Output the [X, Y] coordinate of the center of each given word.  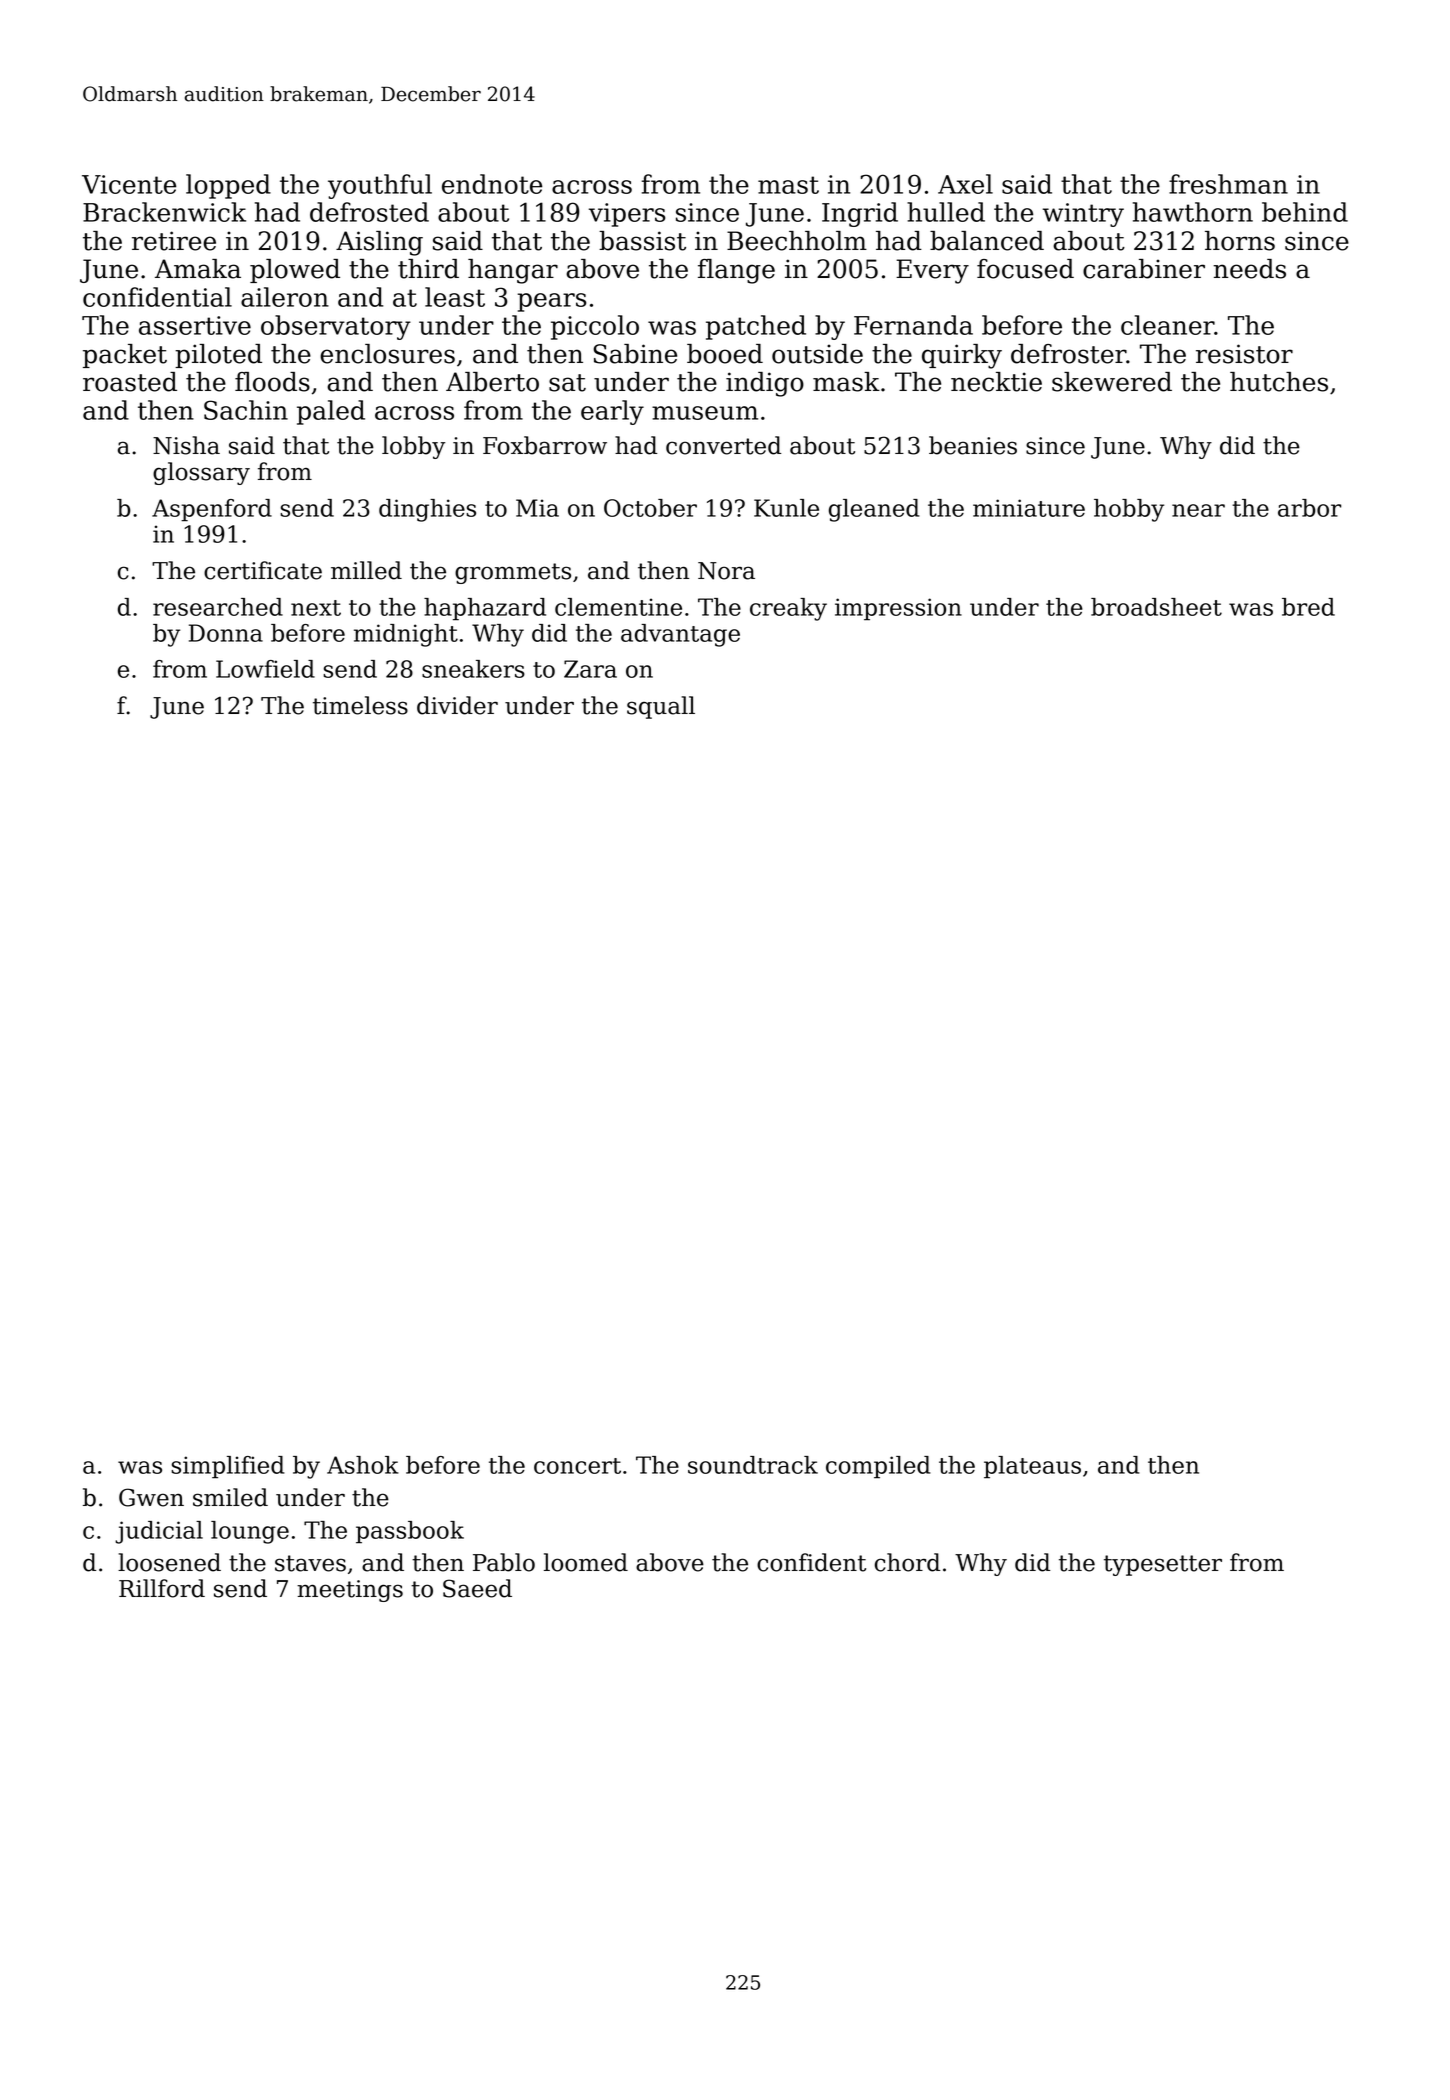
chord [907, 1562]
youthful [380, 186]
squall [661, 707]
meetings [350, 1591]
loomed [586, 1562]
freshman [1228, 184]
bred [1308, 607]
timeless [360, 705]
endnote [492, 184]
